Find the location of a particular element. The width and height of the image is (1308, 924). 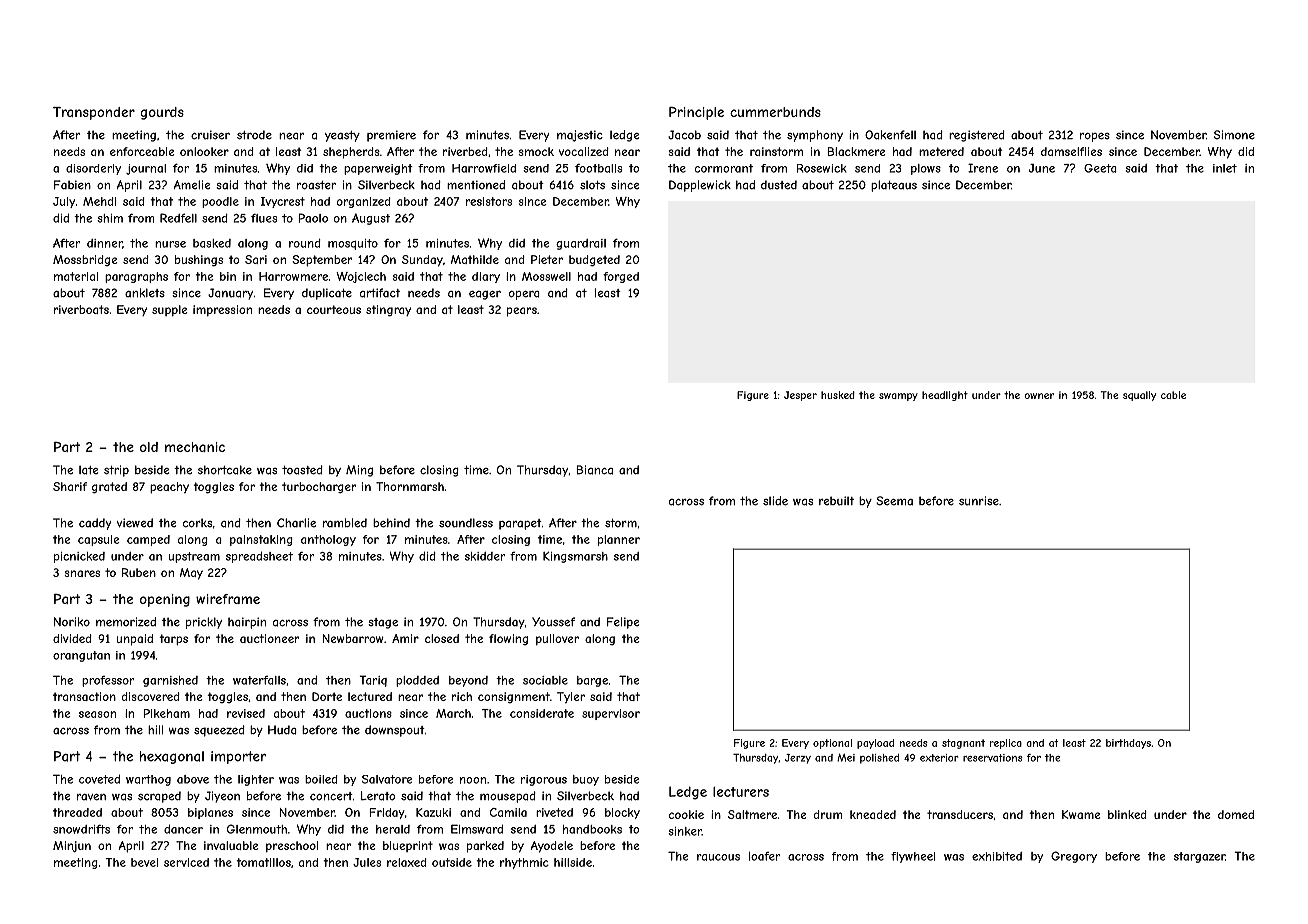

Charlie is located at coordinates (296, 523).
